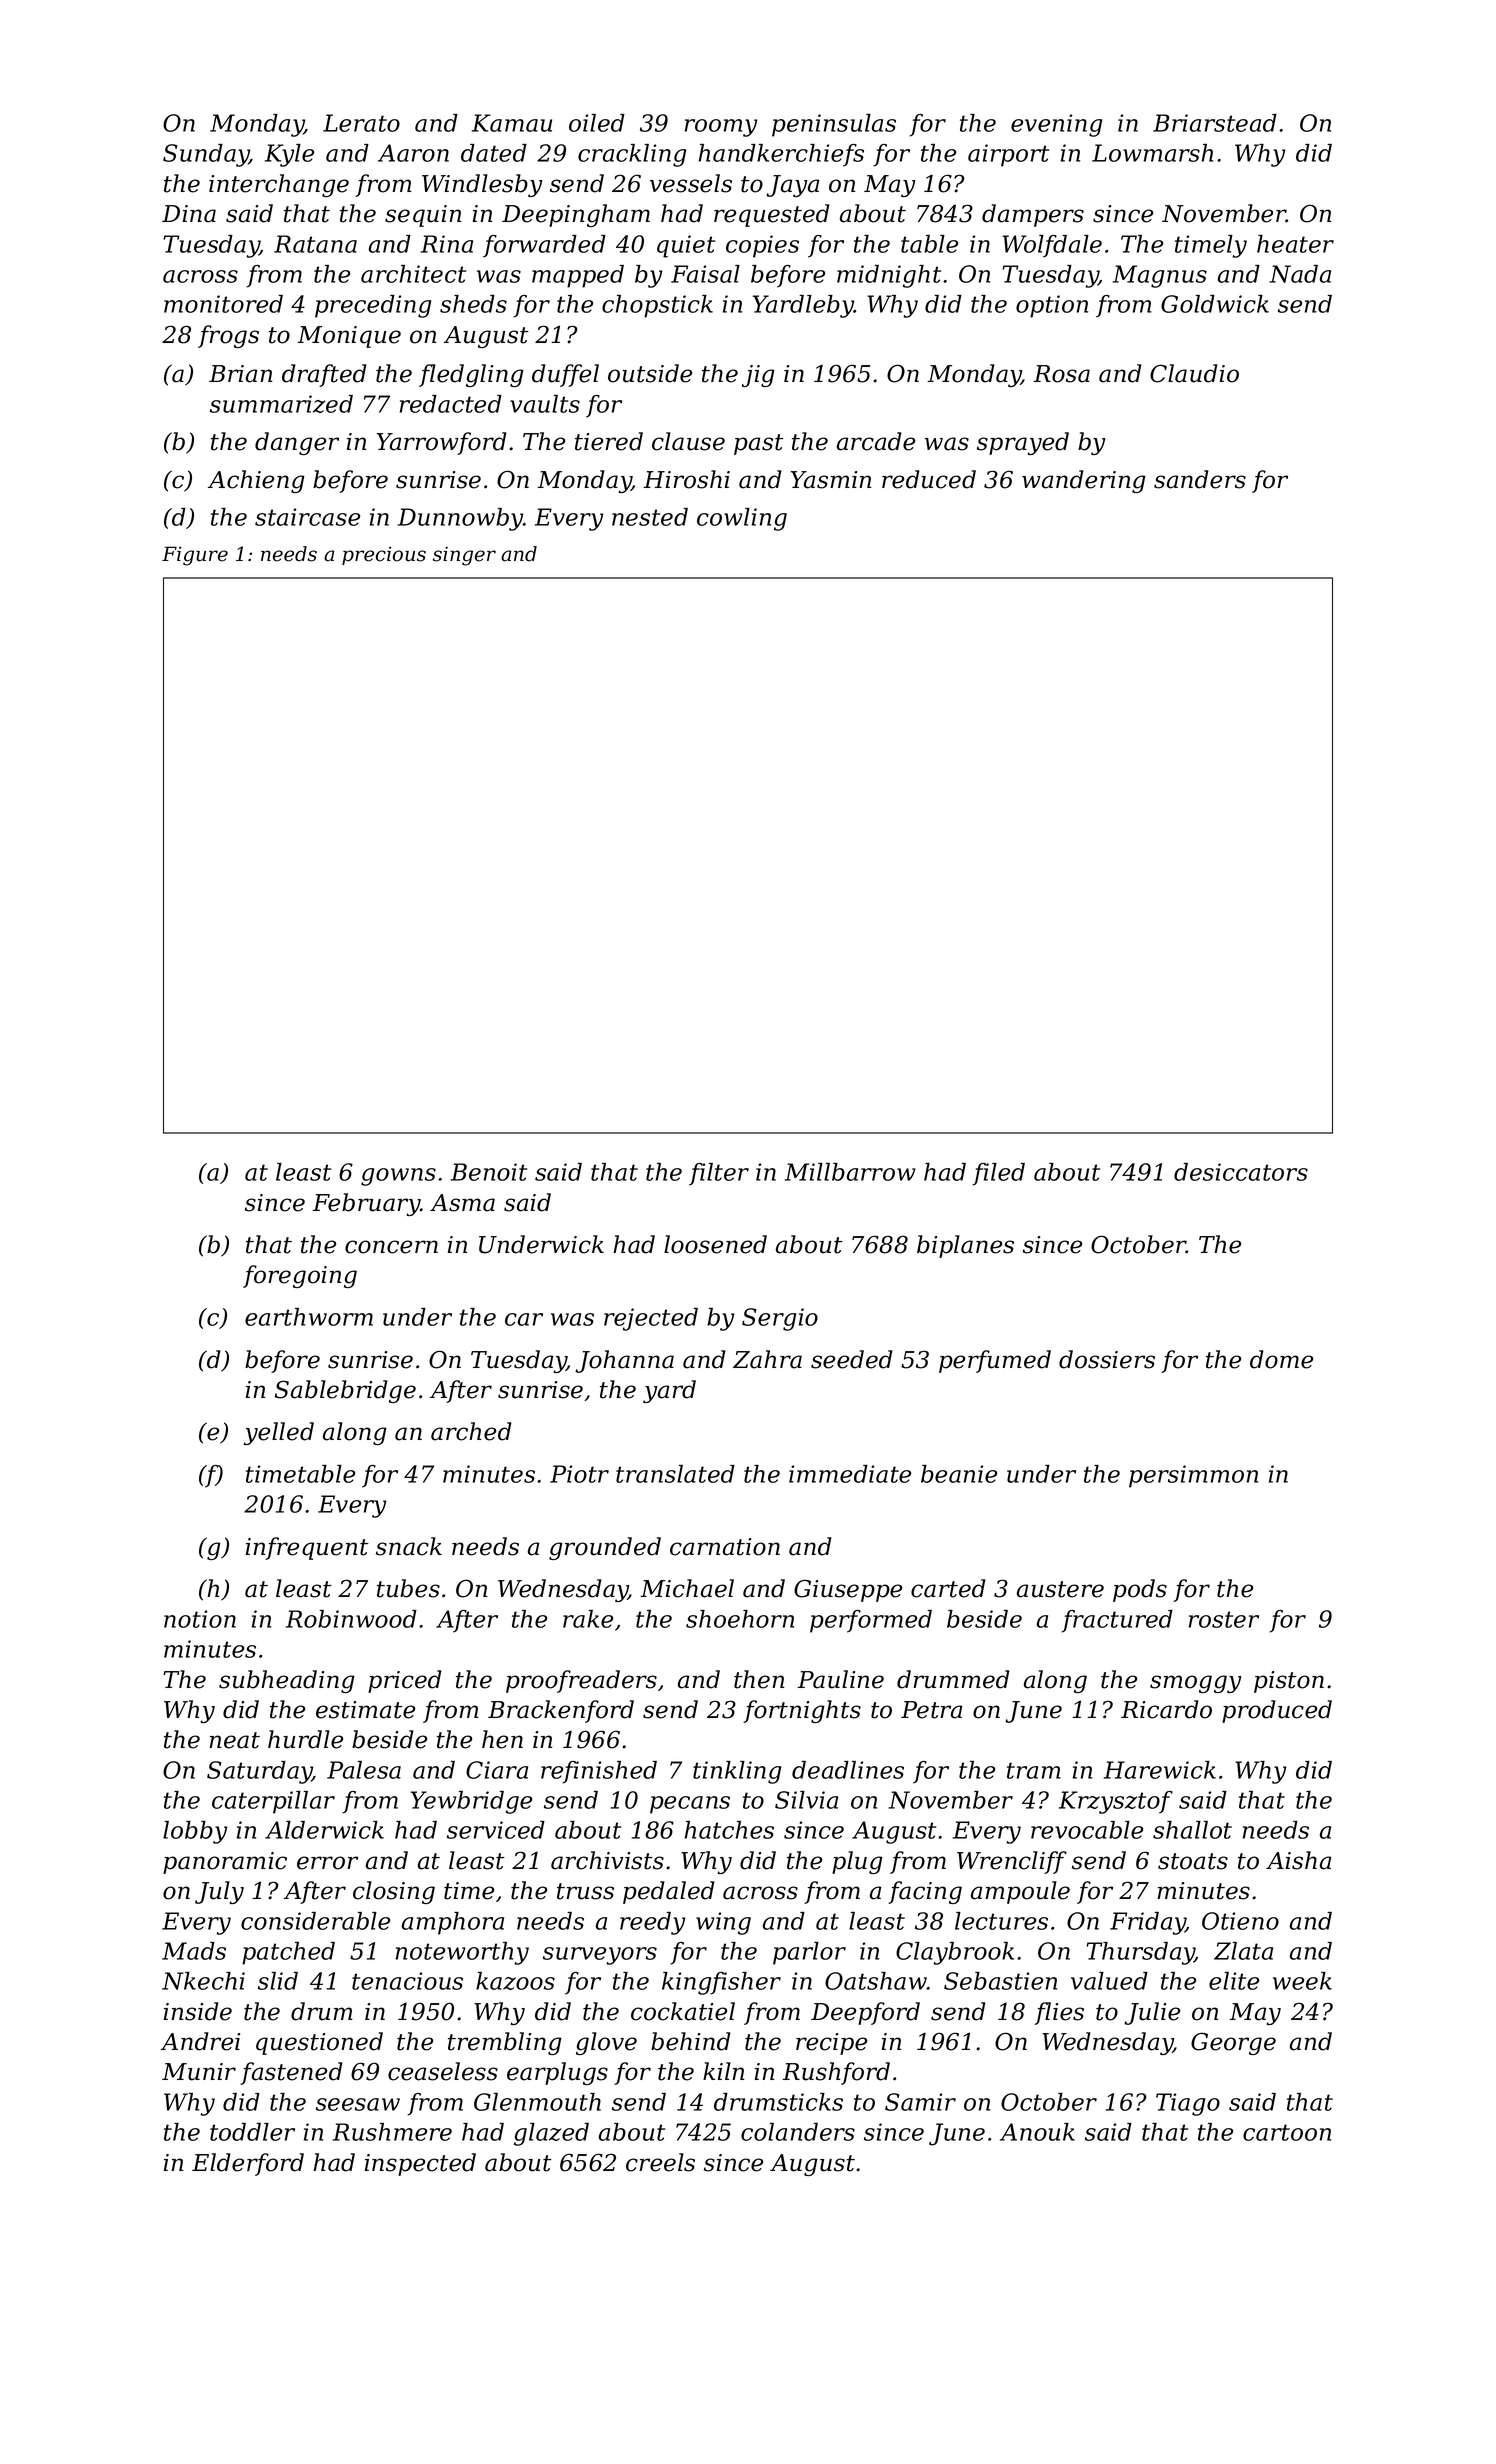  I want to click on gowns, so click(398, 1177).
